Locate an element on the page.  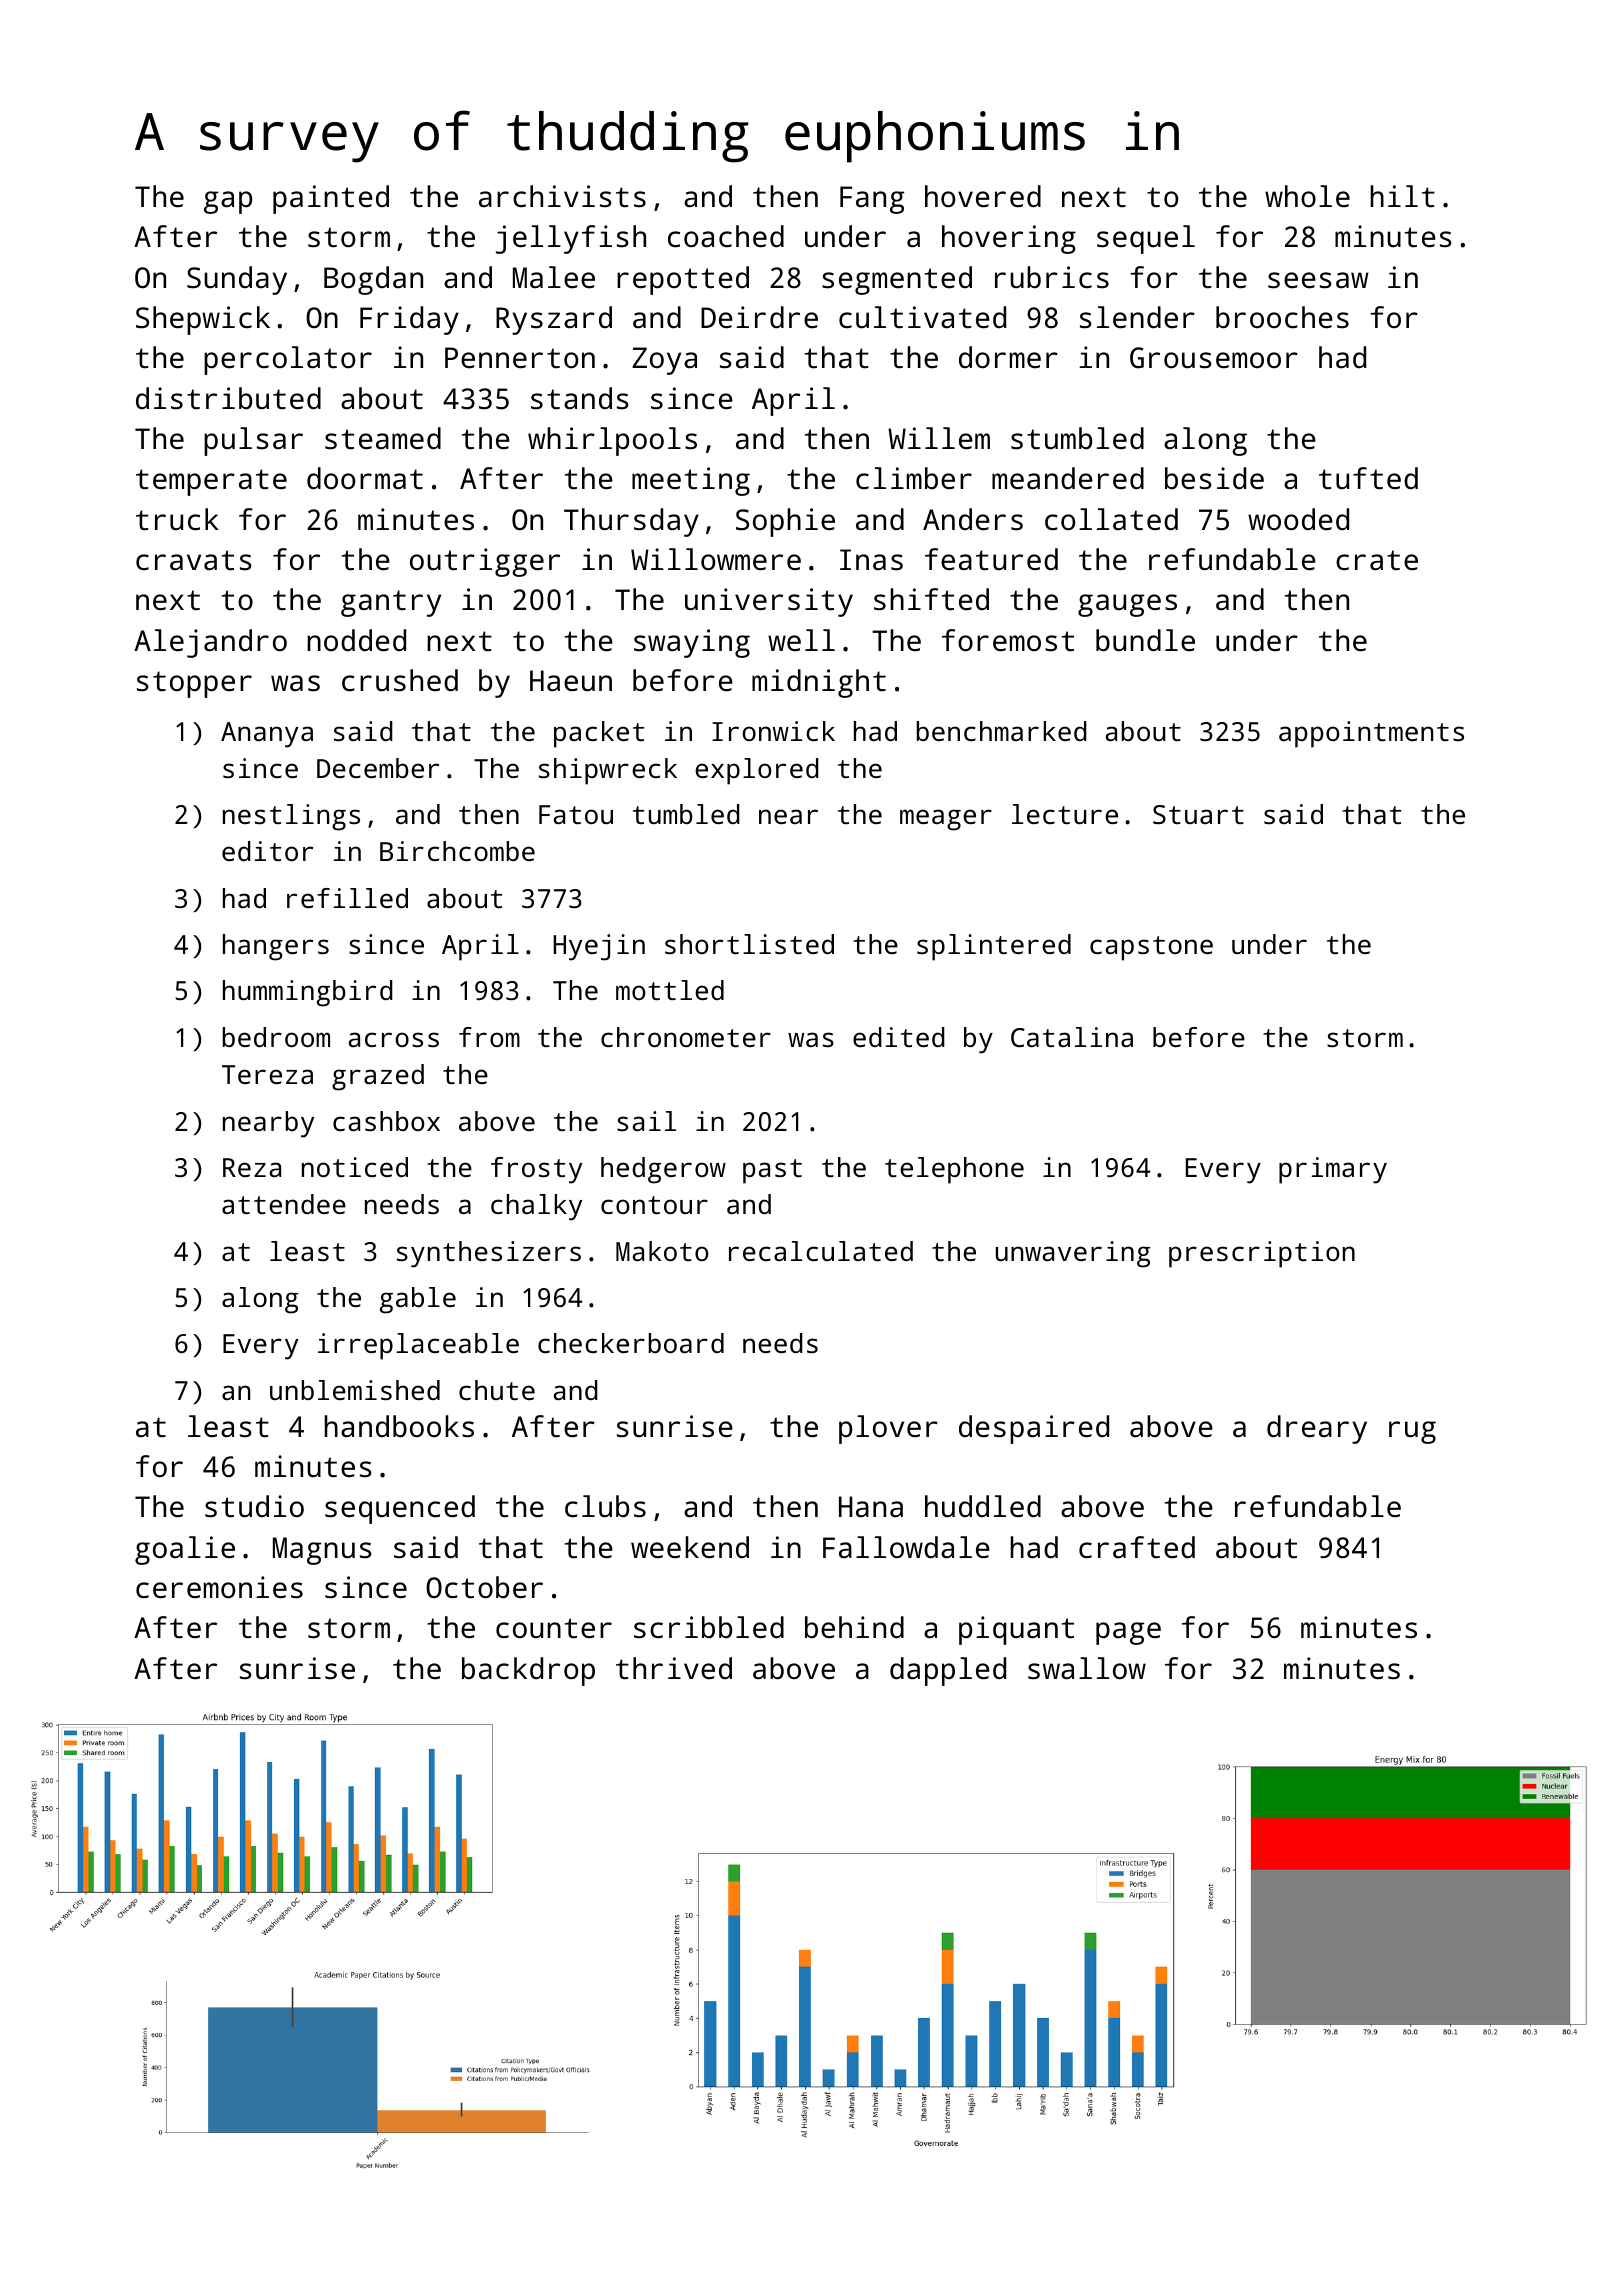
archivists is located at coordinates (562, 196).
